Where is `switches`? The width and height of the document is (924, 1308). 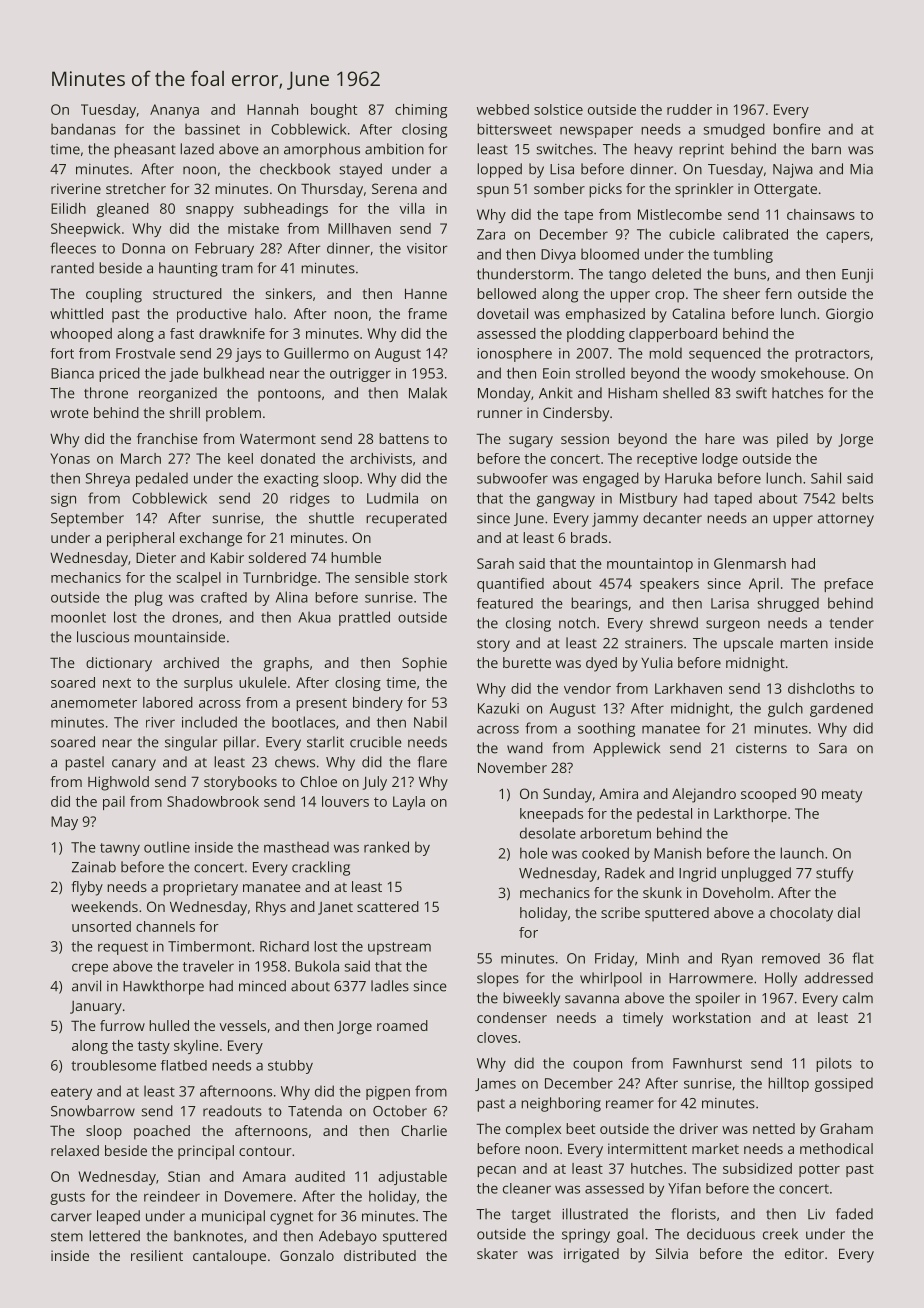 switches is located at coordinates (564, 149).
